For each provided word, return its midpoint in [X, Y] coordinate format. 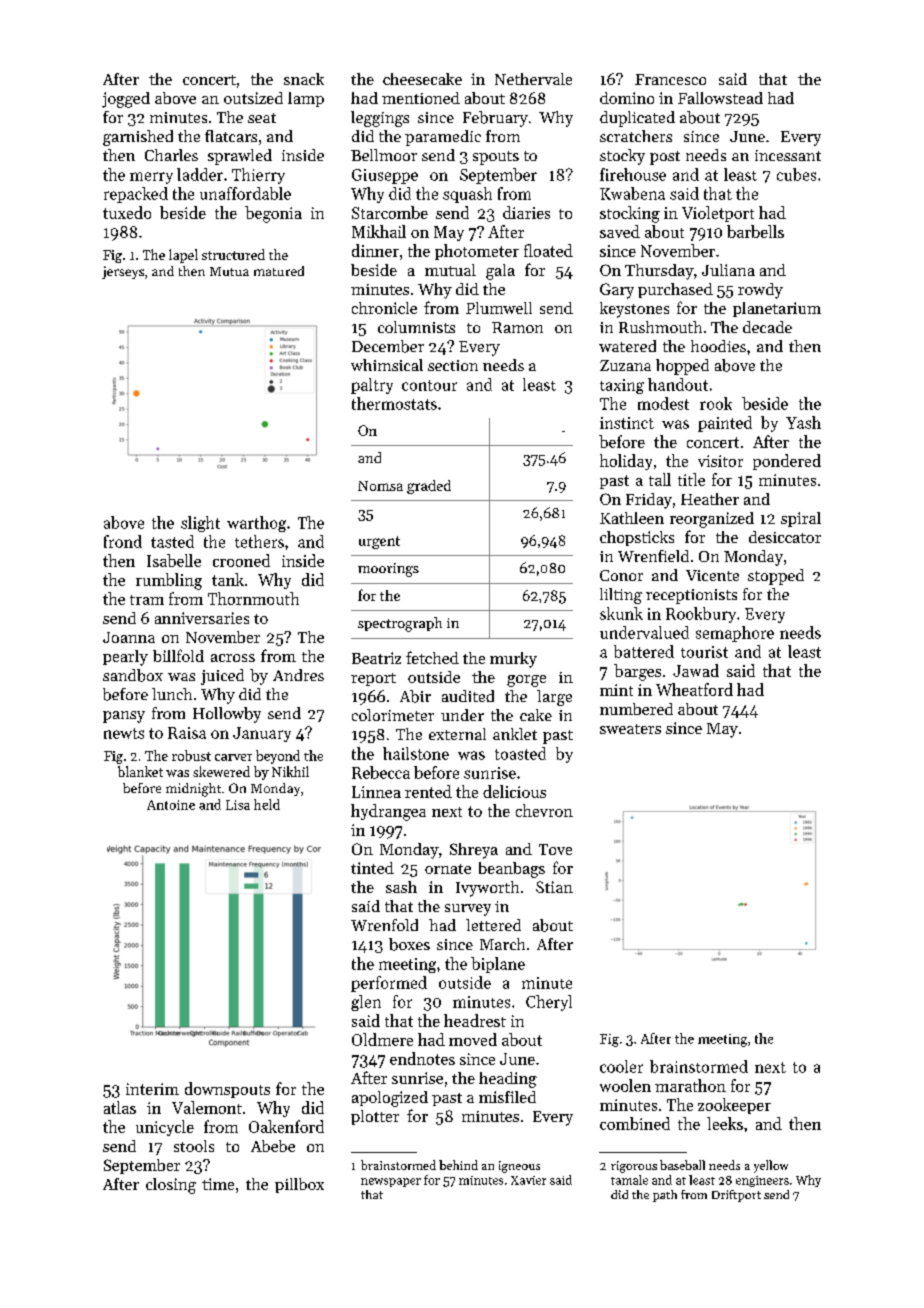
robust [191, 755]
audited [468, 696]
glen [366, 1003]
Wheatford [694, 689]
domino [627, 98]
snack [304, 79]
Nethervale [533, 79]
